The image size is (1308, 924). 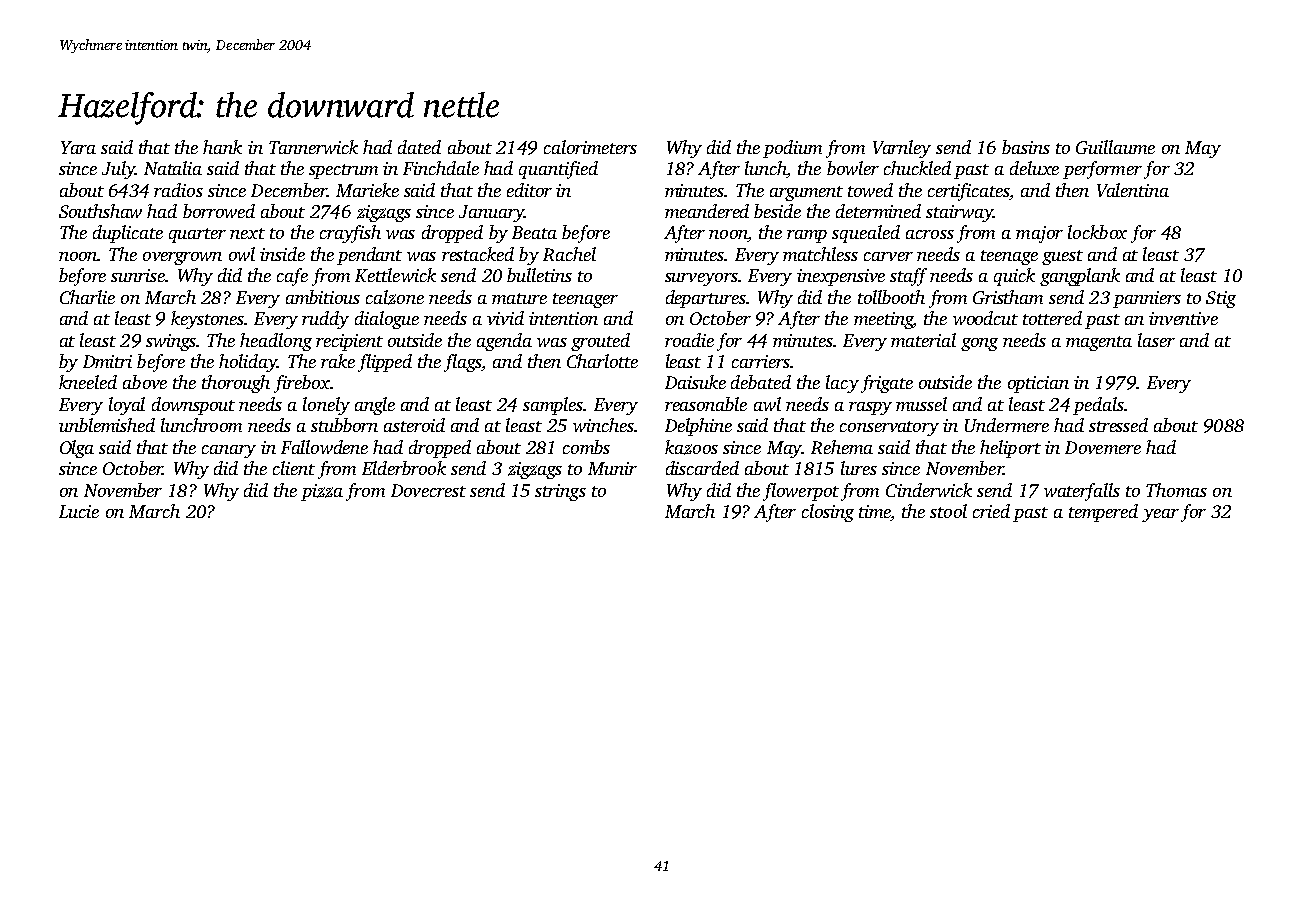 What do you see at coordinates (1183, 318) in the screenshot?
I see `inventive` at bounding box center [1183, 318].
